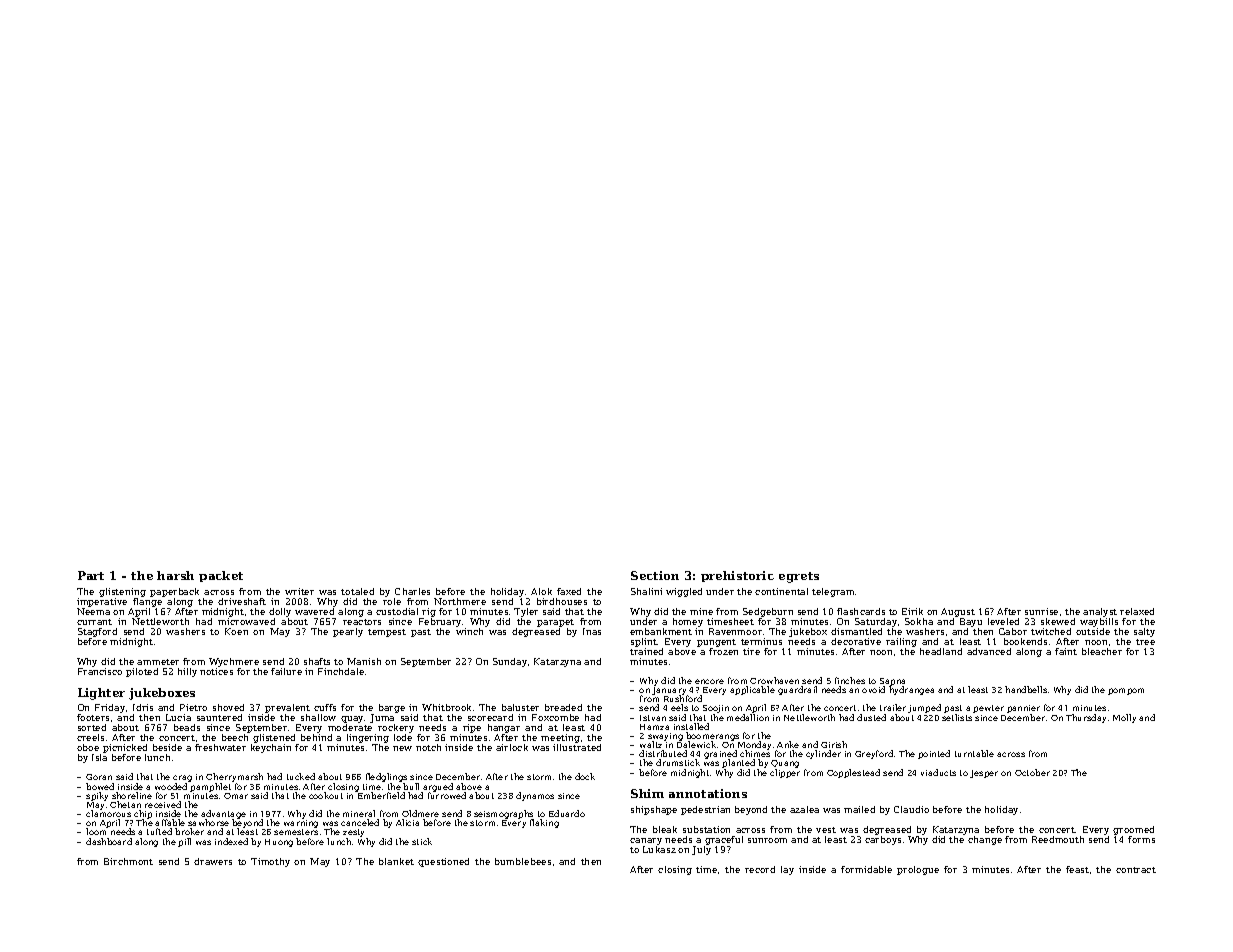  What do you see at coordinates (469, 631) in the screenshot?
I see `winch` at bounding box center [469, 631].
